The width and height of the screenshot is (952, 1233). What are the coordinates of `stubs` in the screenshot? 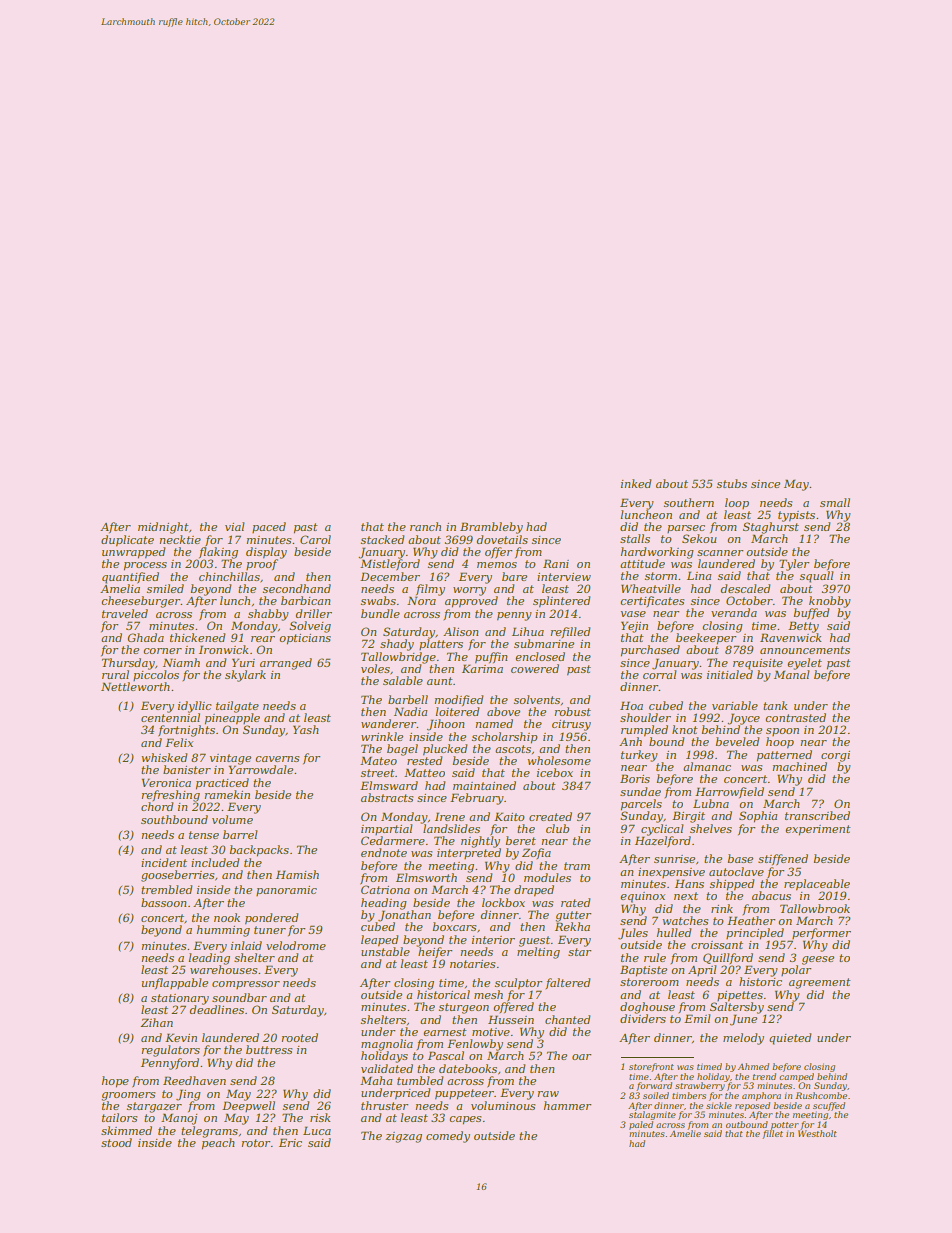 It's located at (732, 483).
